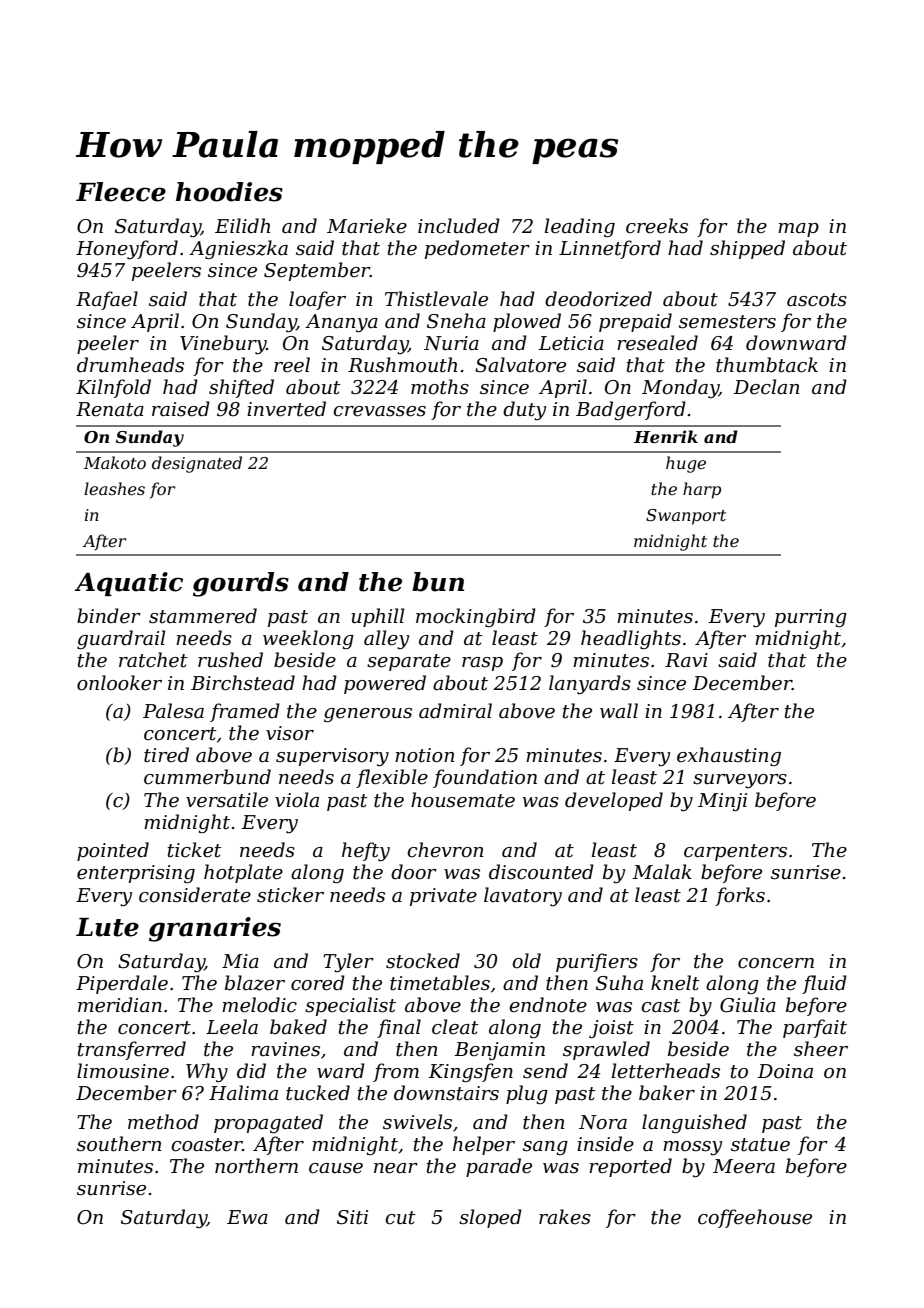 This screenshot has height=1308, width=924. Describe the element at coordinates (128, 584) in the screenshot. I see `Aquatic` at that location.
